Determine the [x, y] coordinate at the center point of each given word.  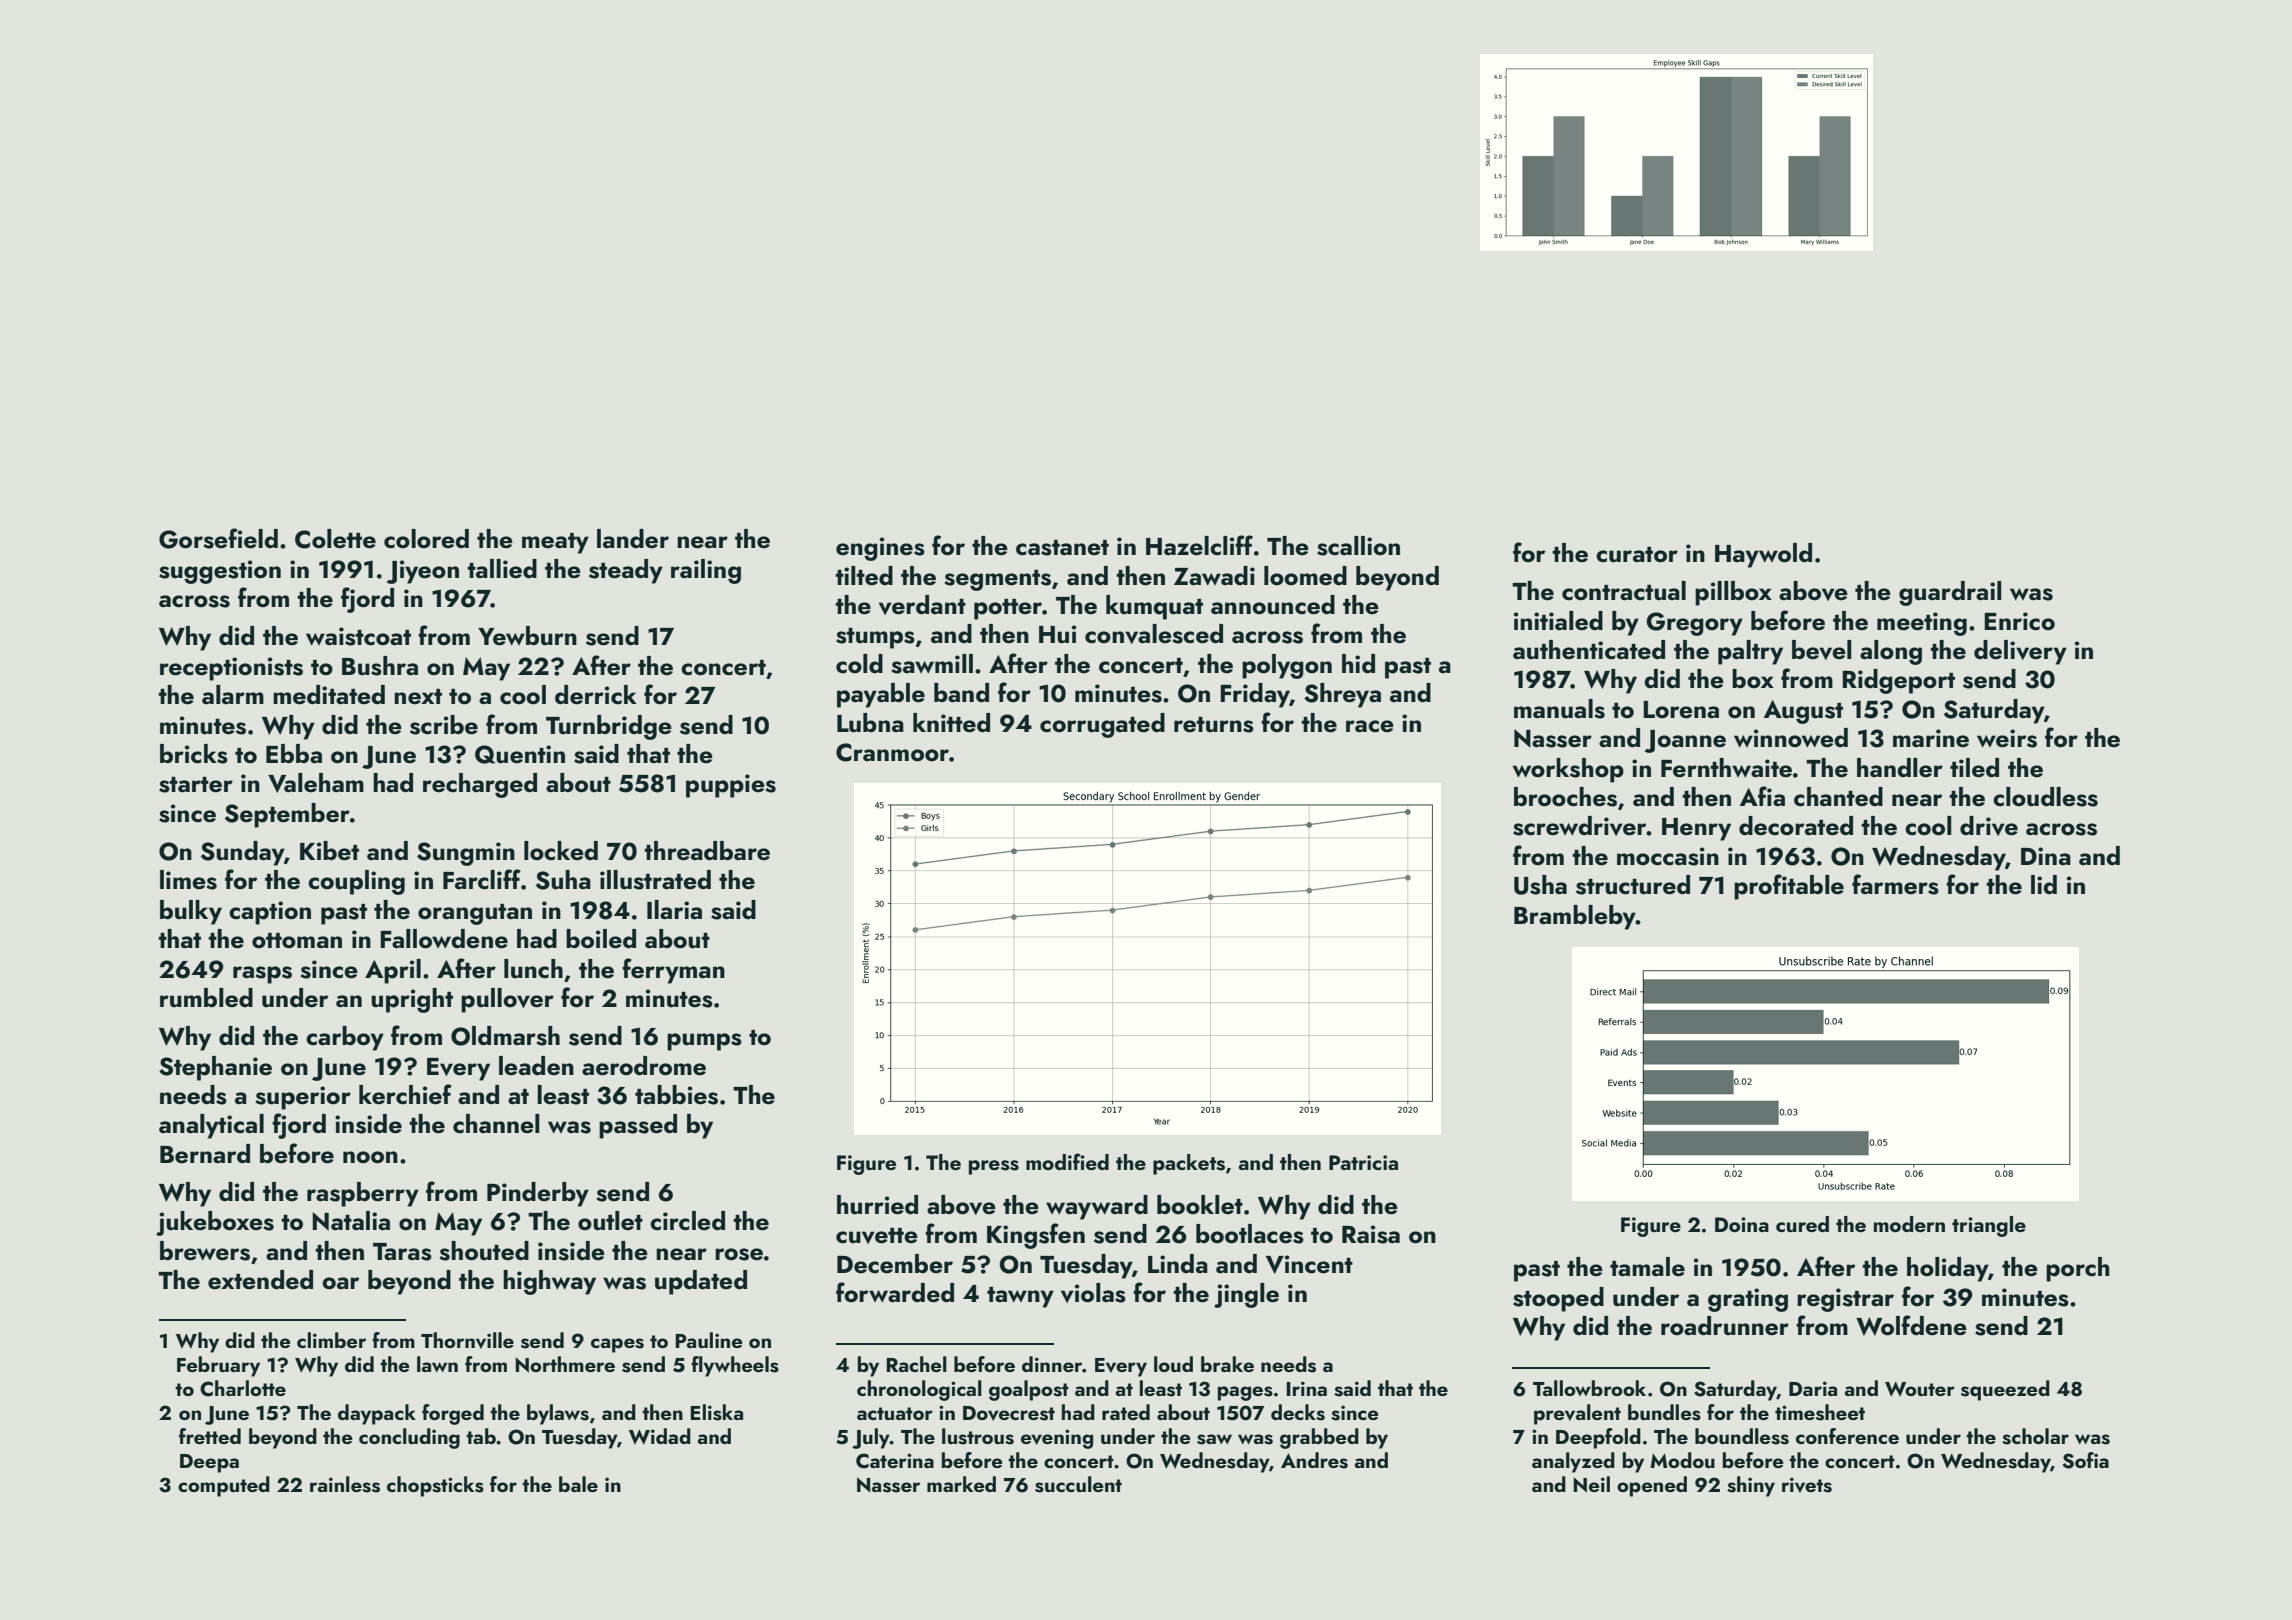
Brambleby [1575, 917]
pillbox [1733, 593]
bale [578, 1484]
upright [412, 1000]
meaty [555, 543]
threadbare [707, 851]
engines [880, 549]
